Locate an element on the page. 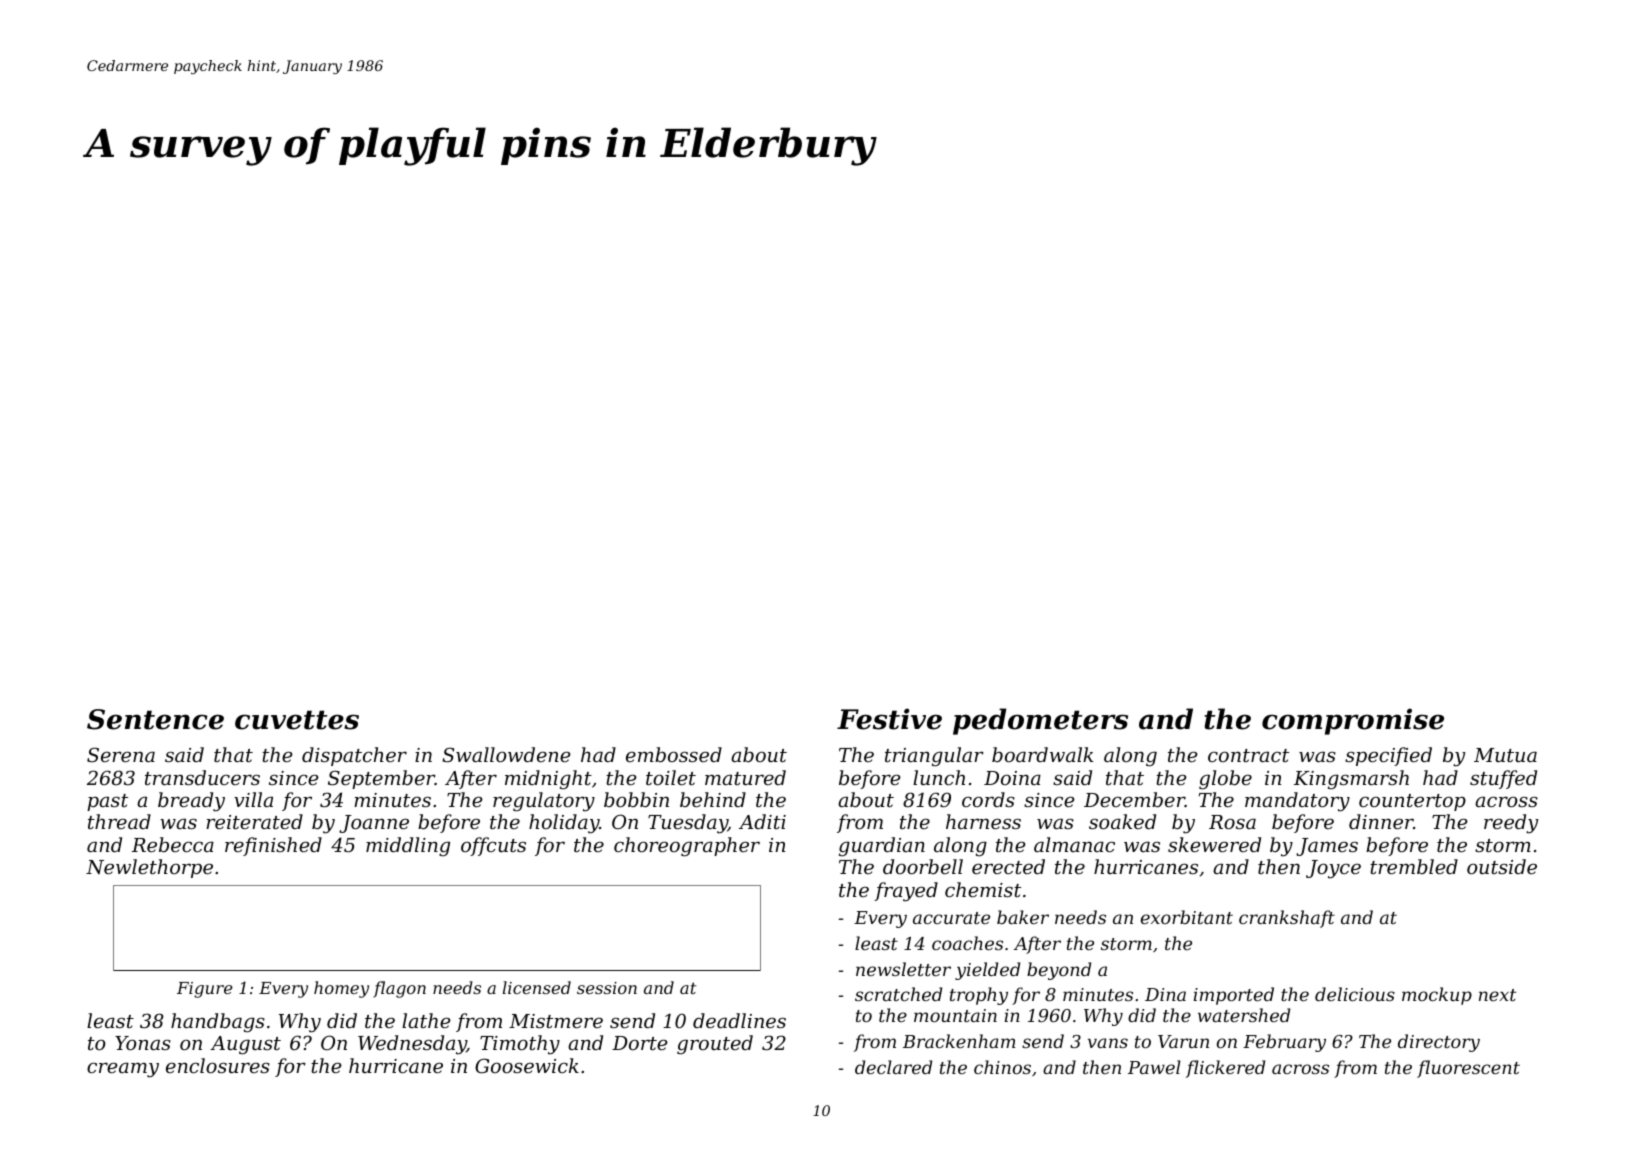 This document has height=1149, width=1625. specified is located at coordinates (1388, 756).
